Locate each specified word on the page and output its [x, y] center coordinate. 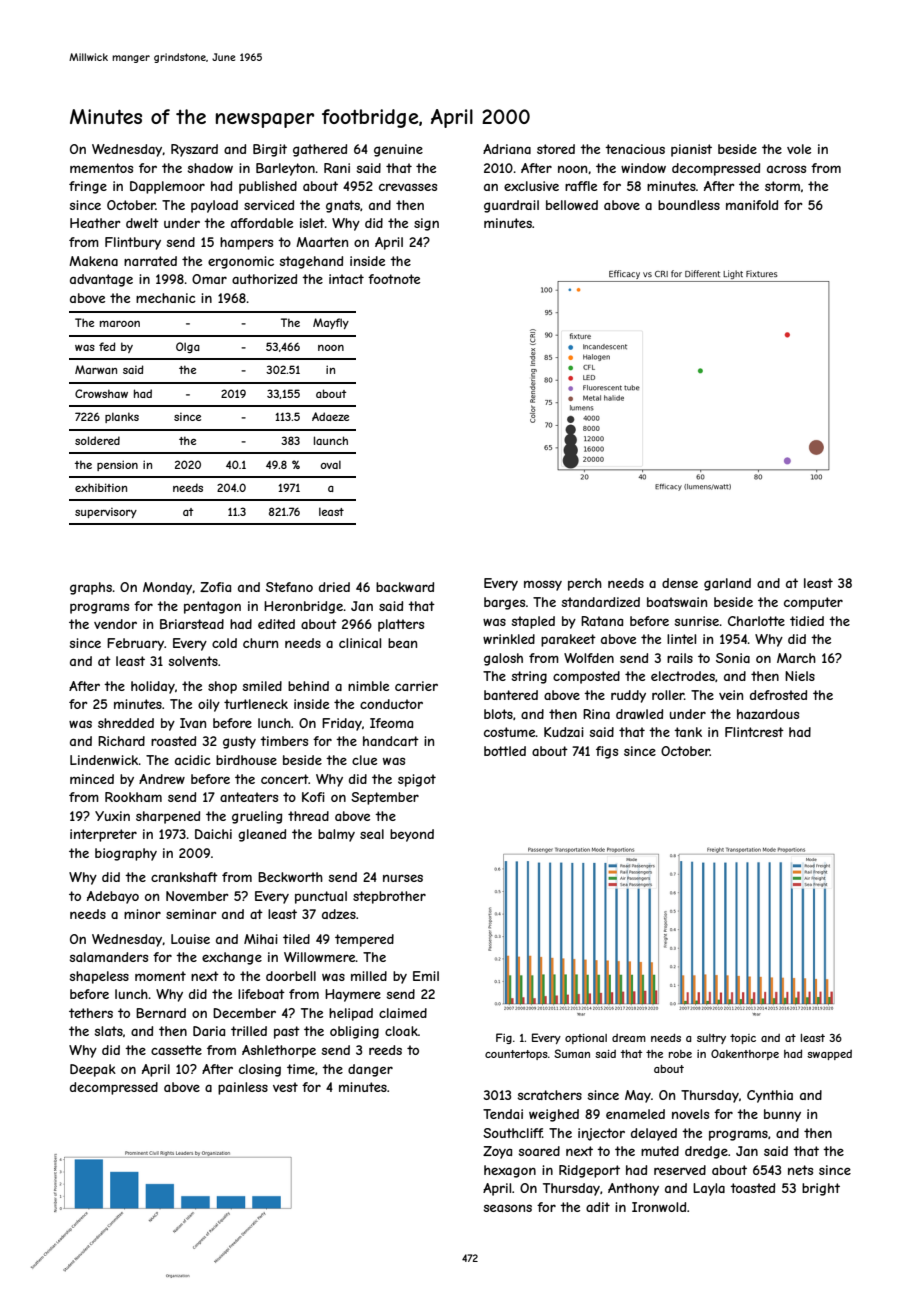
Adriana [507, 149]
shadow [210, 168]
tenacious [635, 149]
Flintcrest [754, 732]
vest [285, 1087]
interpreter [103, 835]
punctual [321, 897]
